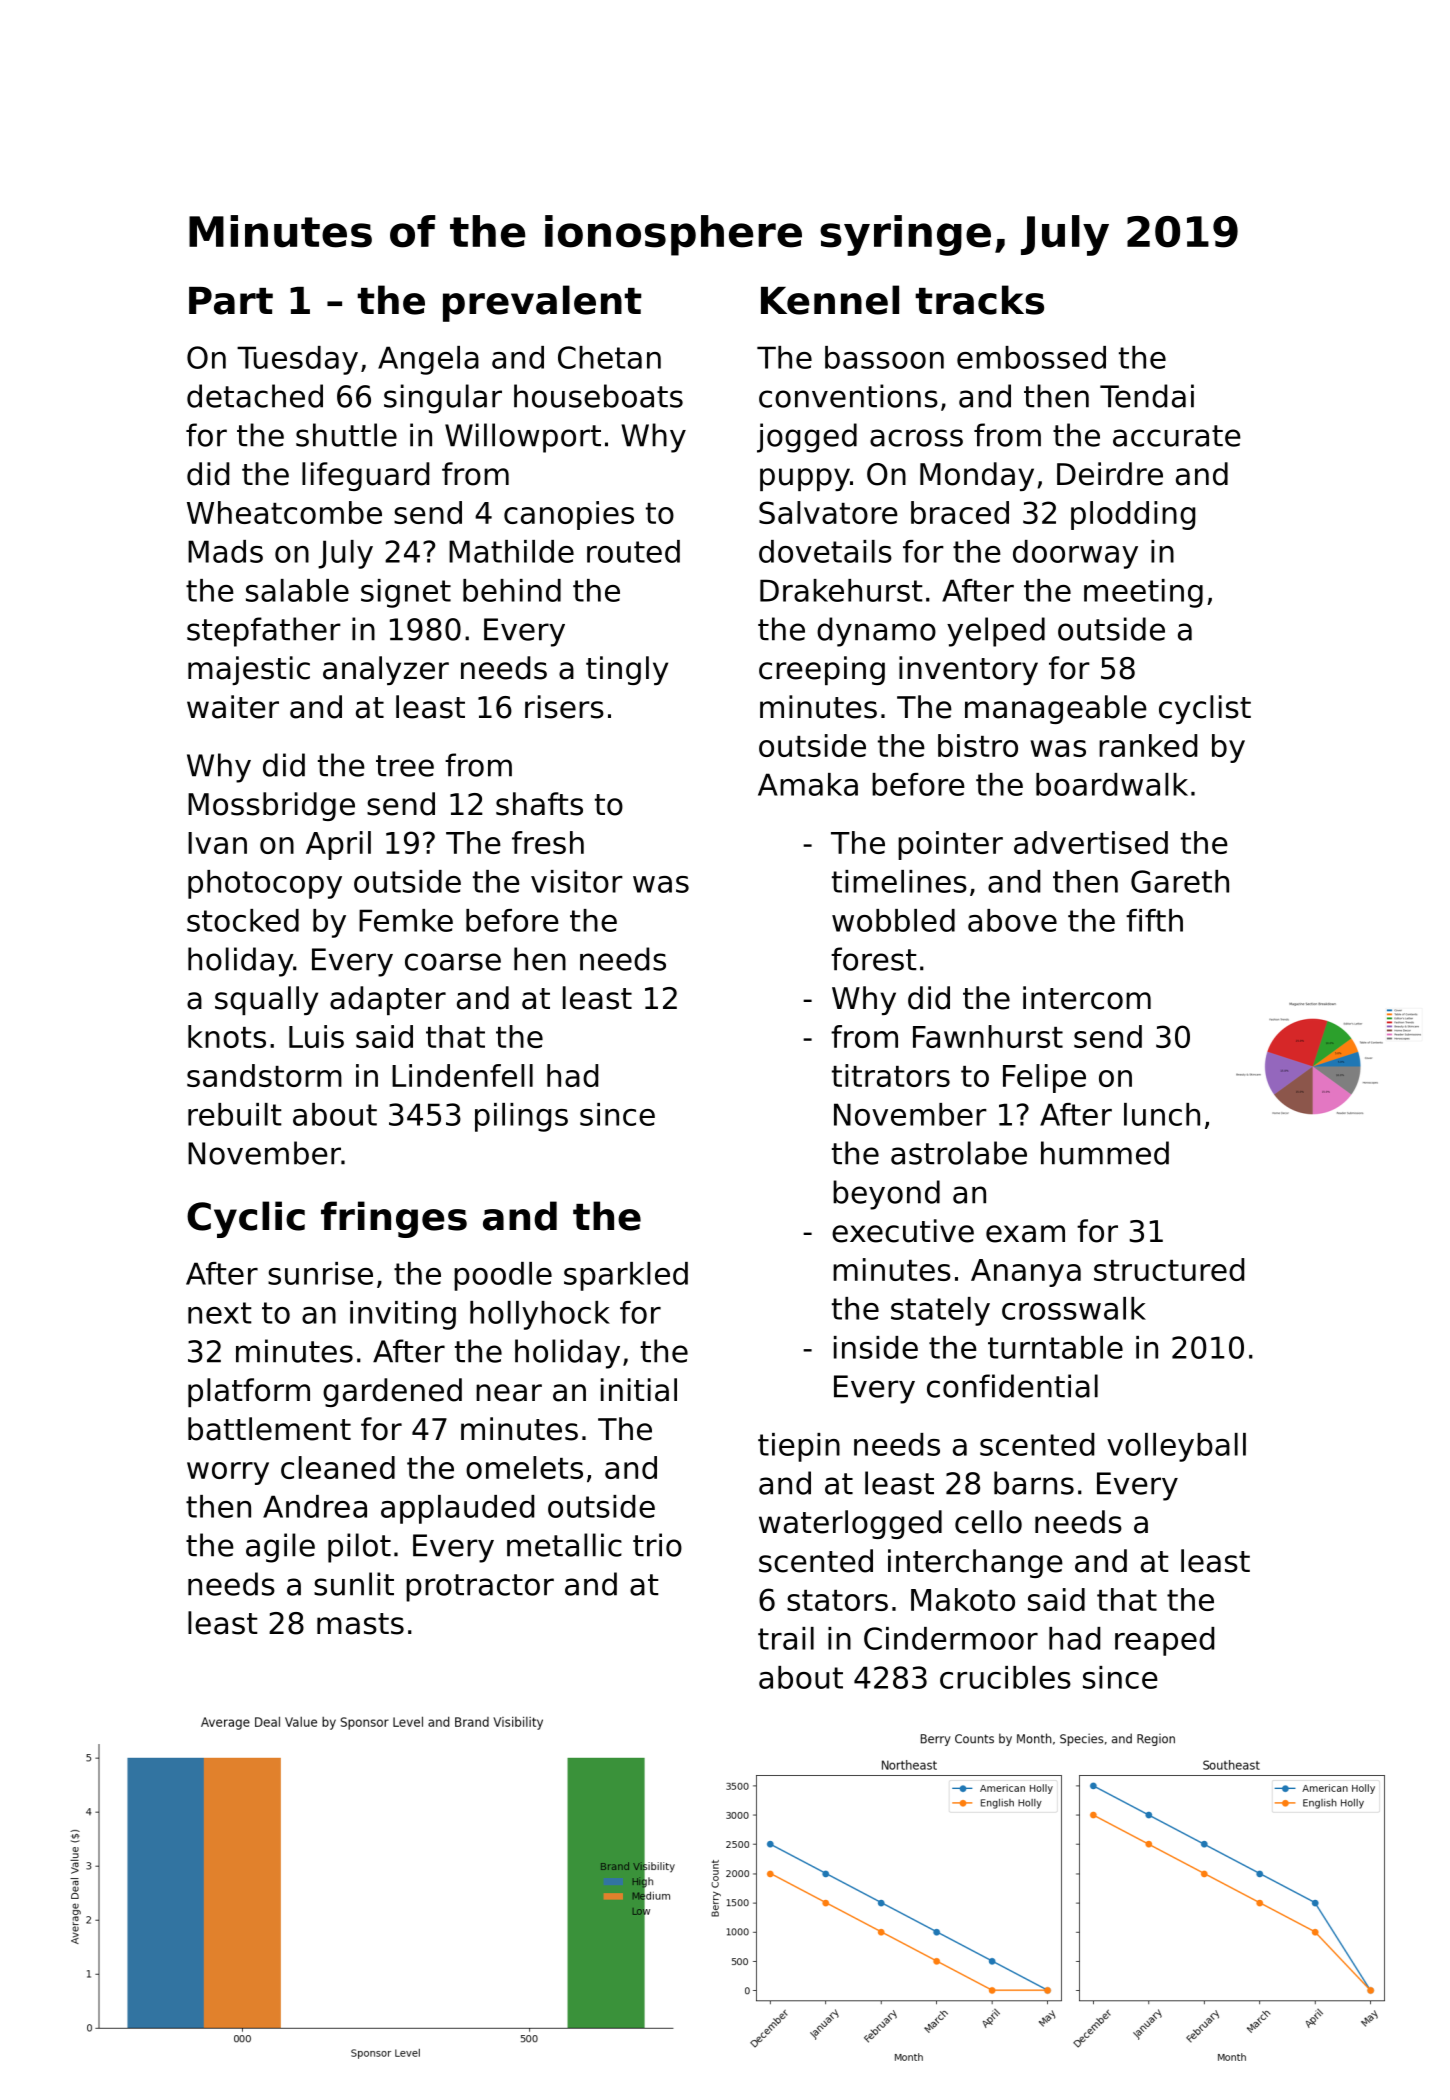 This screenshot has width=1450, height=2100. What do you see at coordinates (1031, 357) in the screenshot?
I see `embossed` at bounding box center [1031, 357].
